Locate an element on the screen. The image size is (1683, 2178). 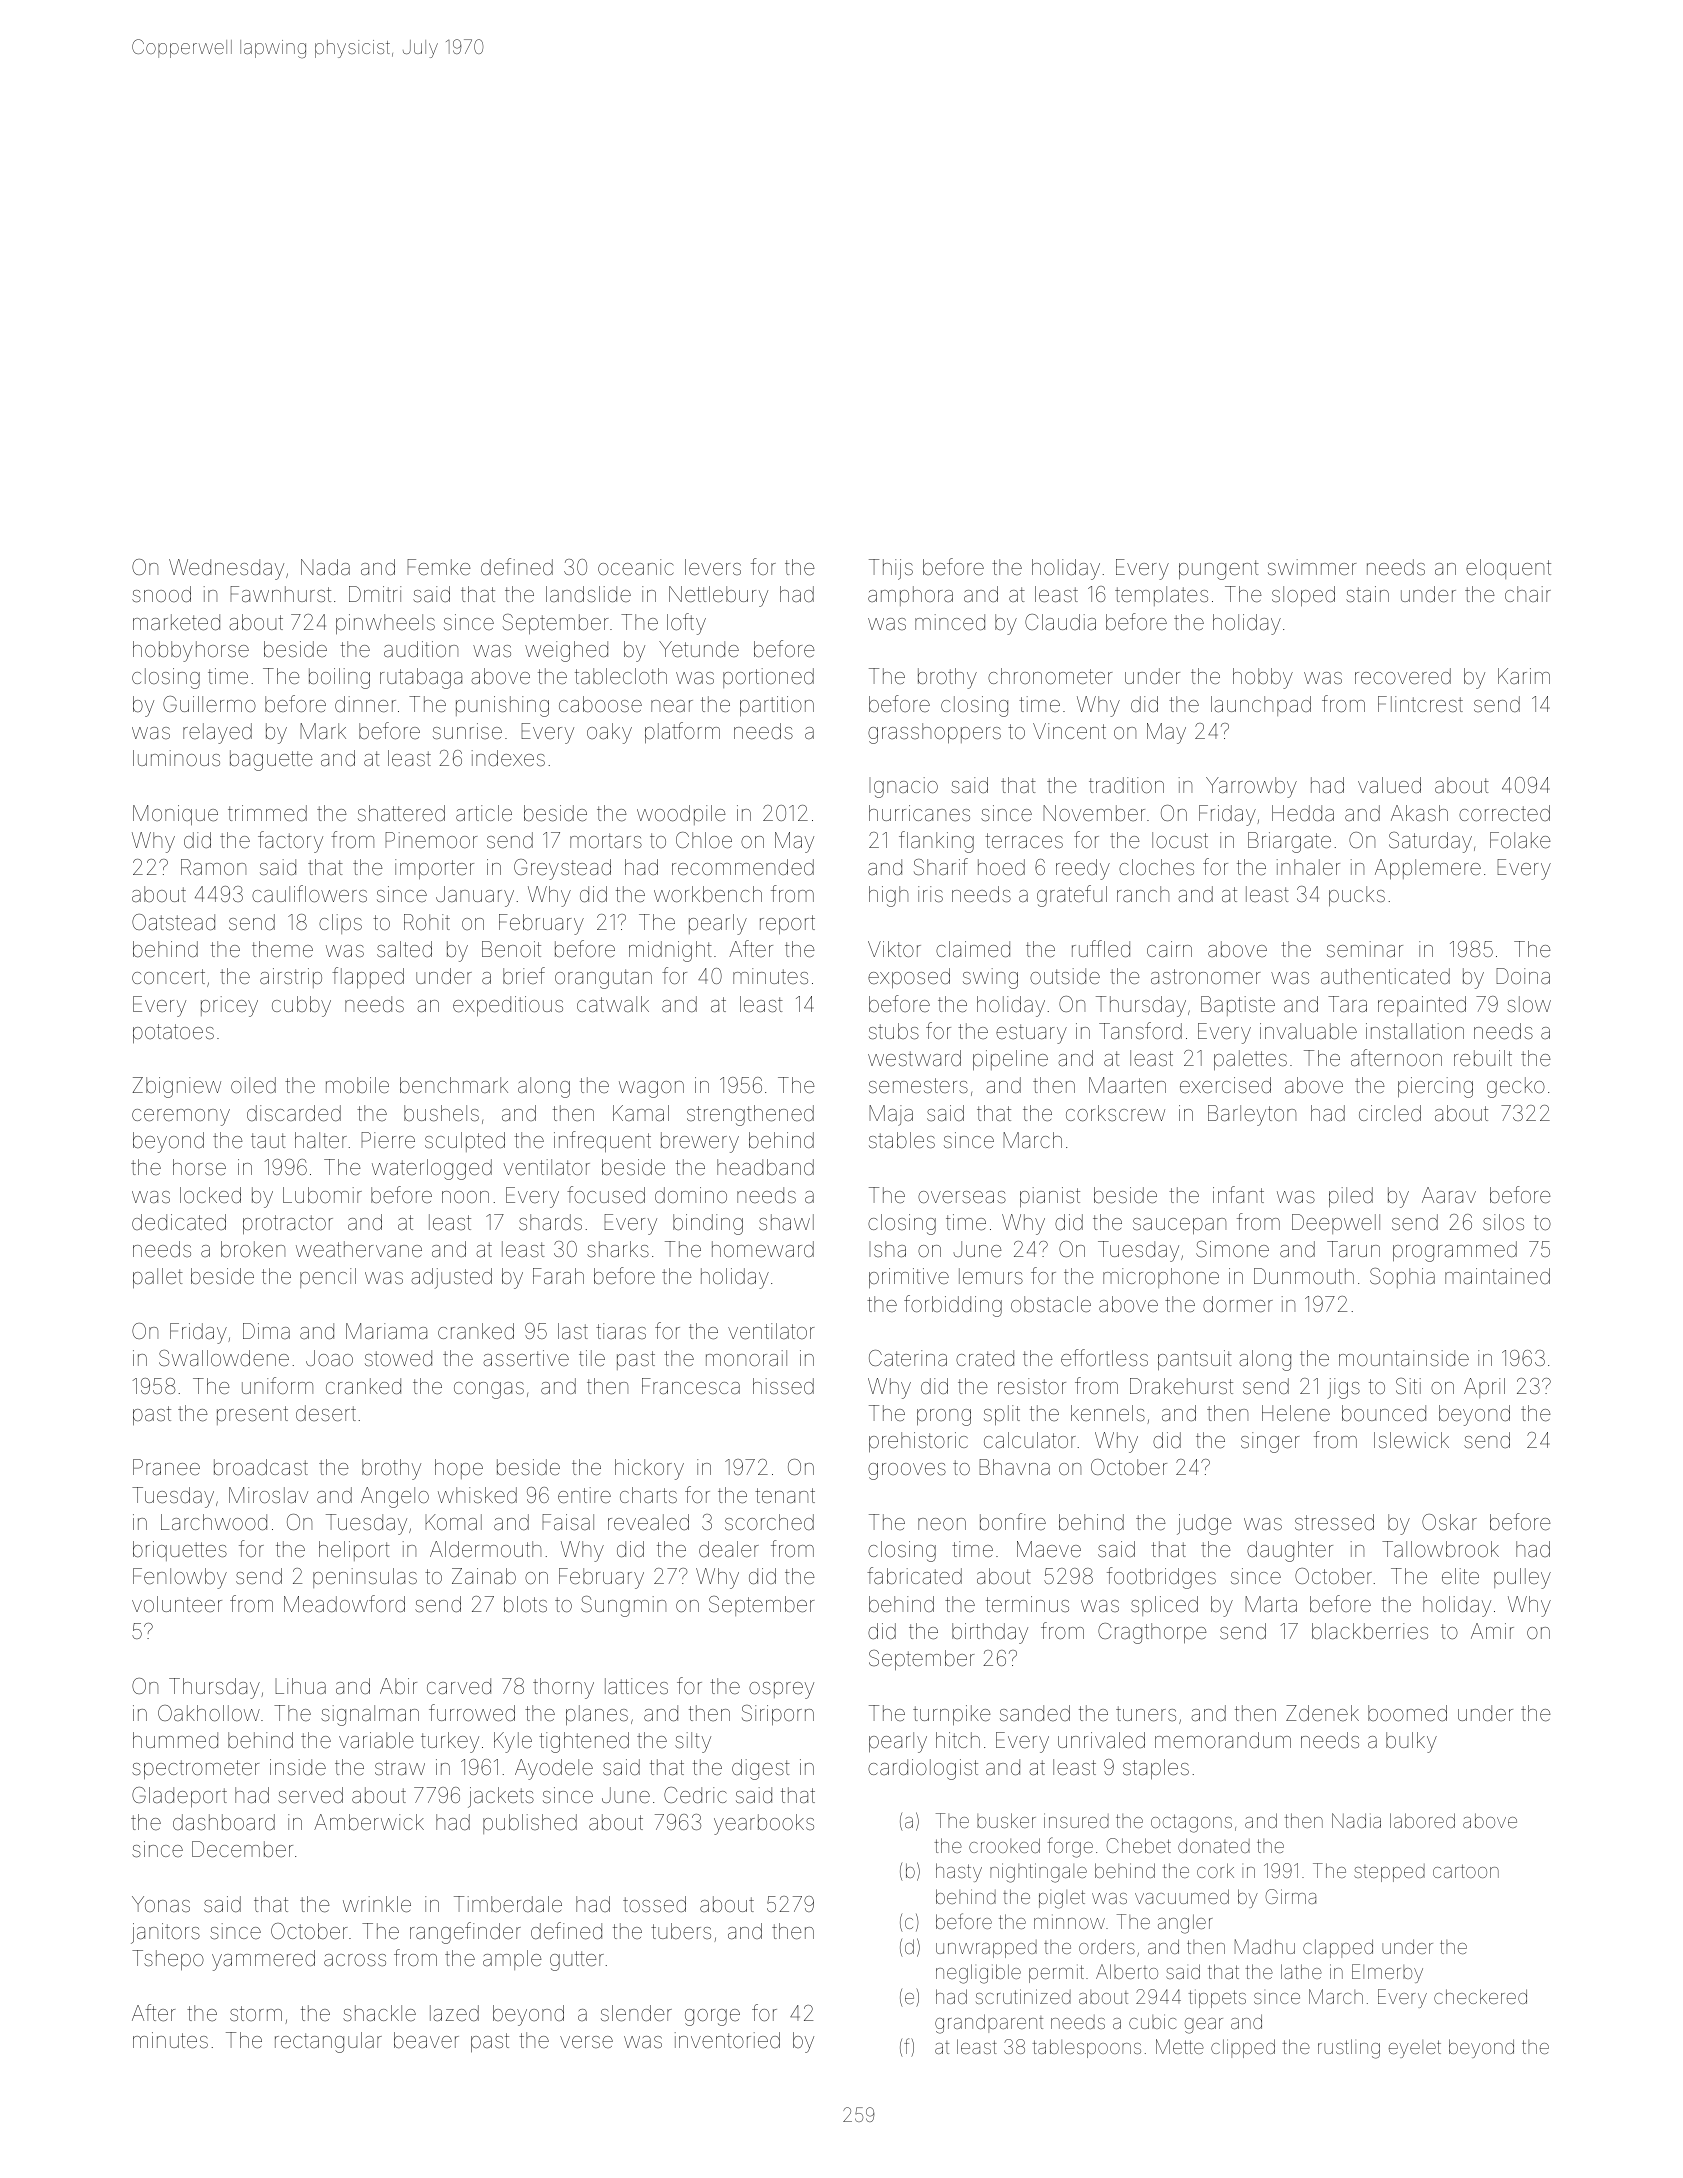
Chloe is located at coordinates (704, 840).
